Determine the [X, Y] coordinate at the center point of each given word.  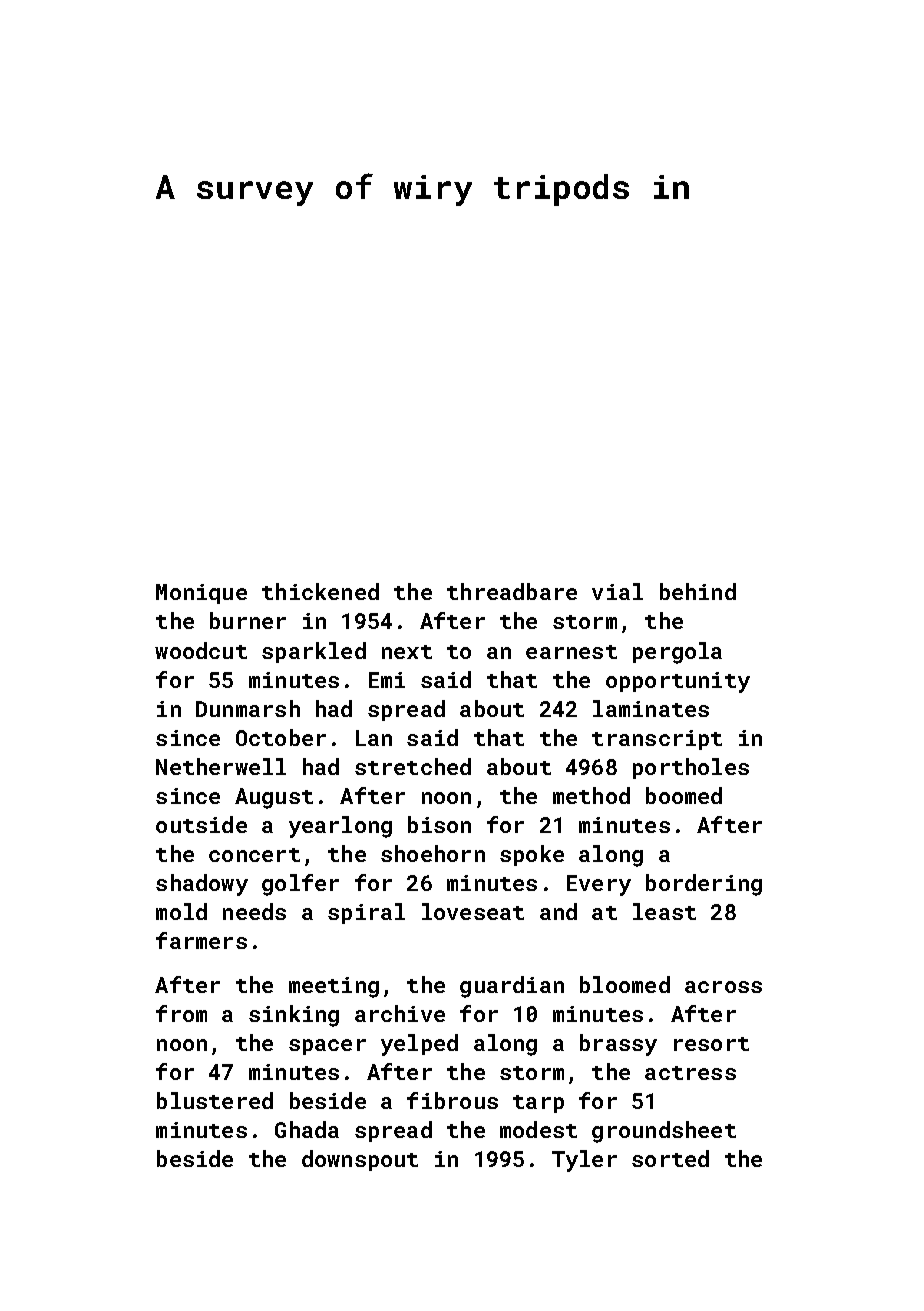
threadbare [512, 591]
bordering [704, 885]
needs [254, 911]
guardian [512, 987]
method [591, 795]
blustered [215, 1100]
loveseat [473, 911]
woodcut [201, 650]
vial [617, 591]
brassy [618, 1045]
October [281, 737]
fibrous [452, 1100]
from [181, 1013]
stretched [413, 766]
